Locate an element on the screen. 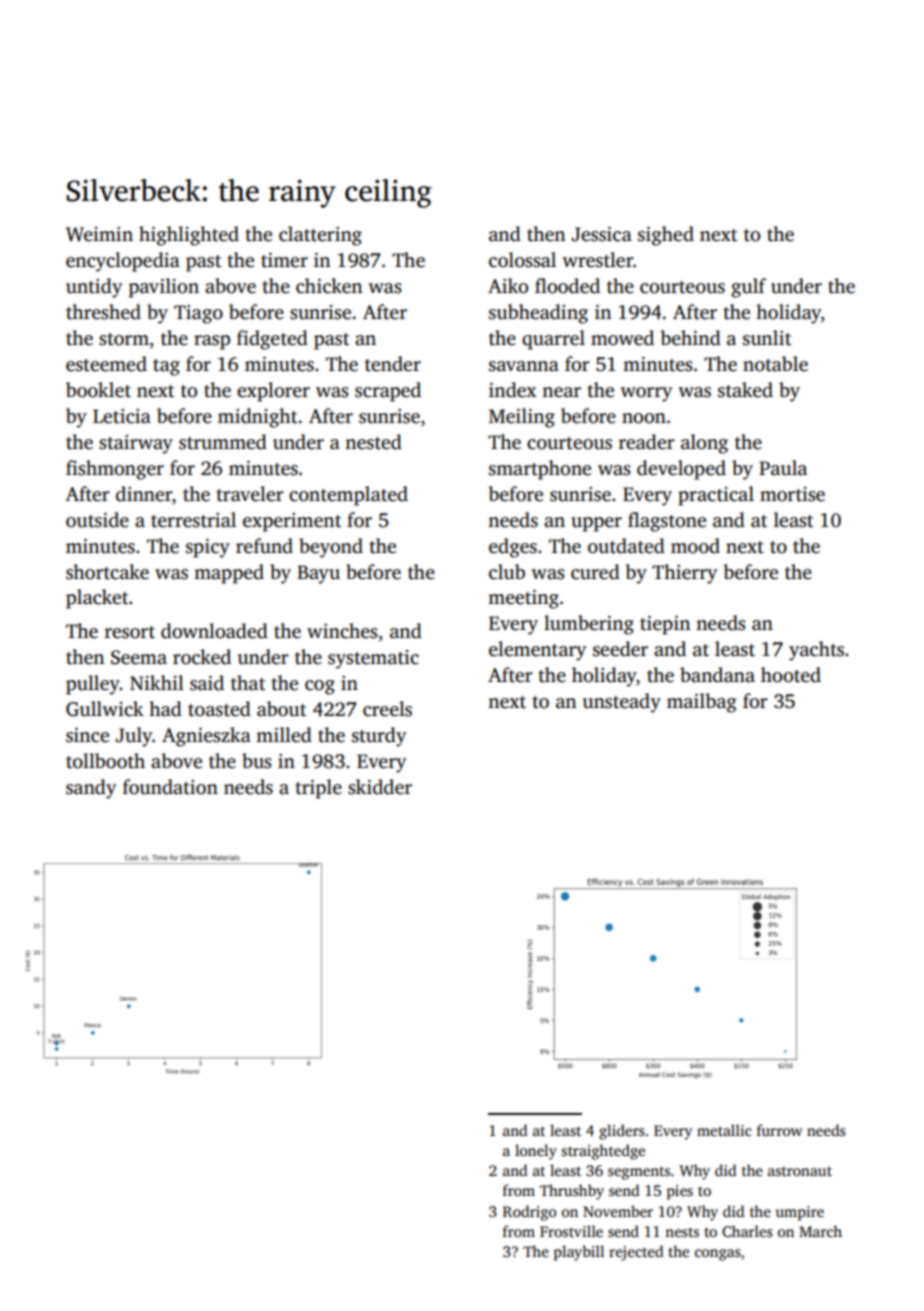 This screenshot has height=1311, width=924. Rodrigo is located at coordinates (530, 1213).
